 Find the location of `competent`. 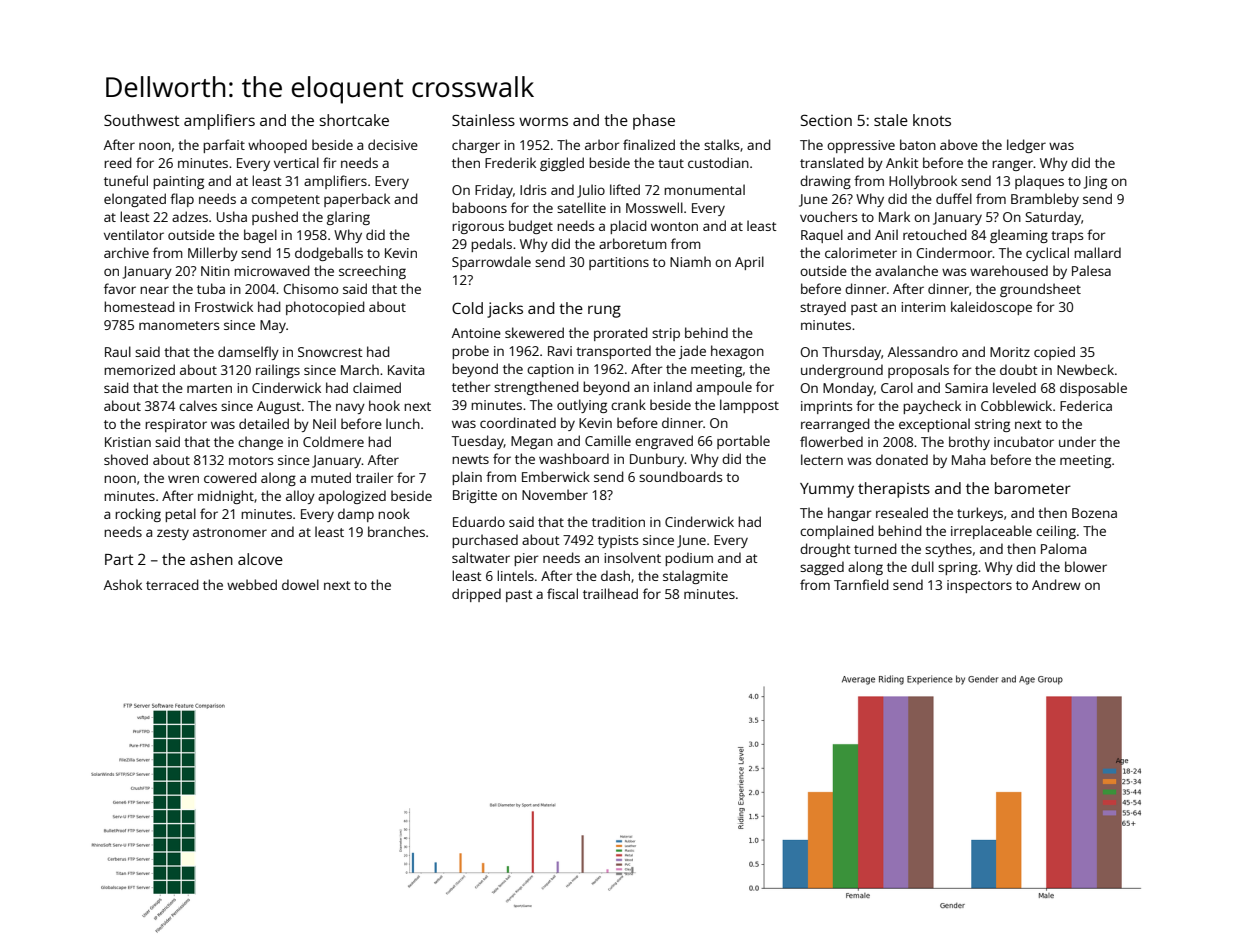

competent is located at coordinates (285, 201).
